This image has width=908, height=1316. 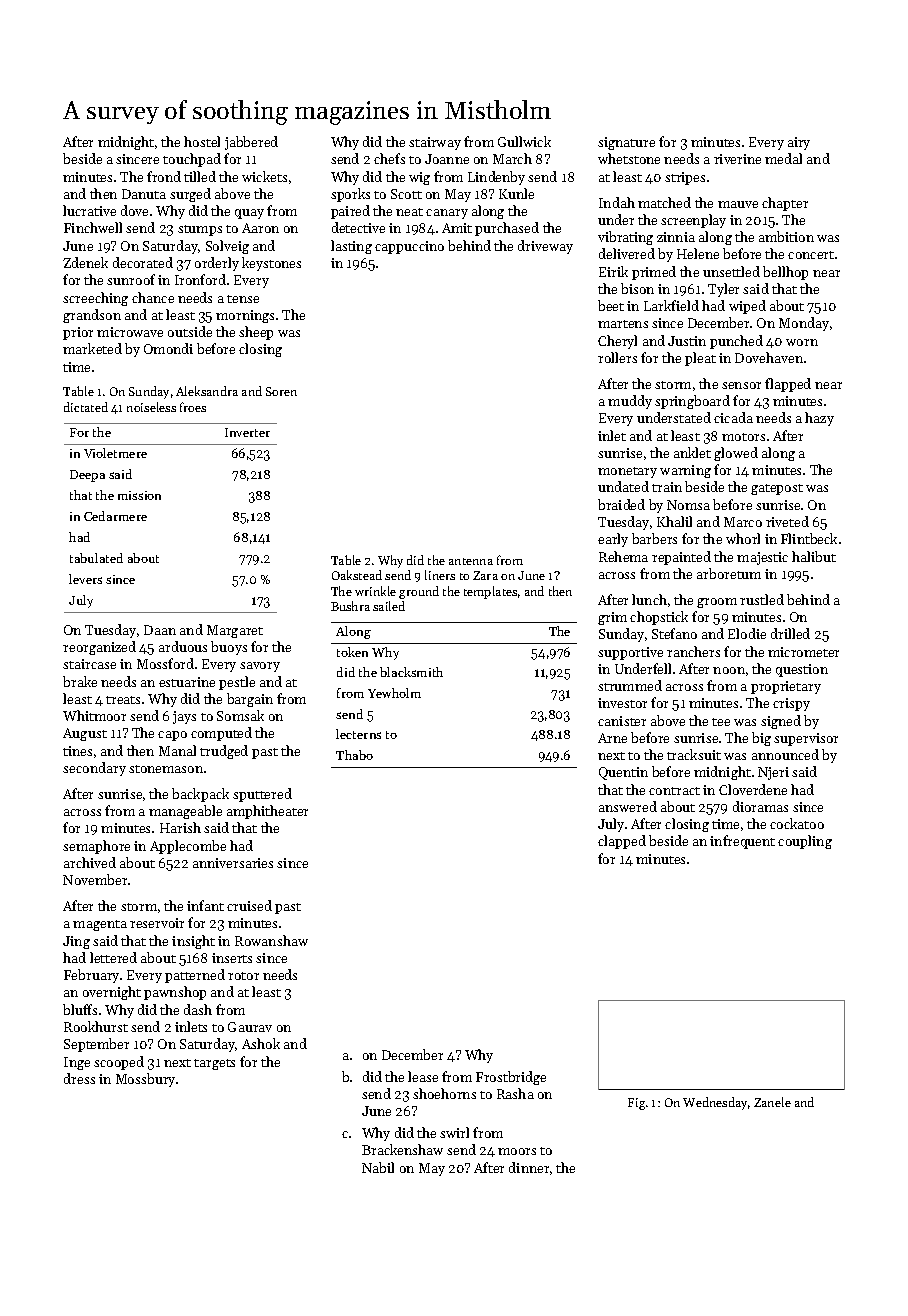 I want to click on Amit, so click(x=457, y=228).
